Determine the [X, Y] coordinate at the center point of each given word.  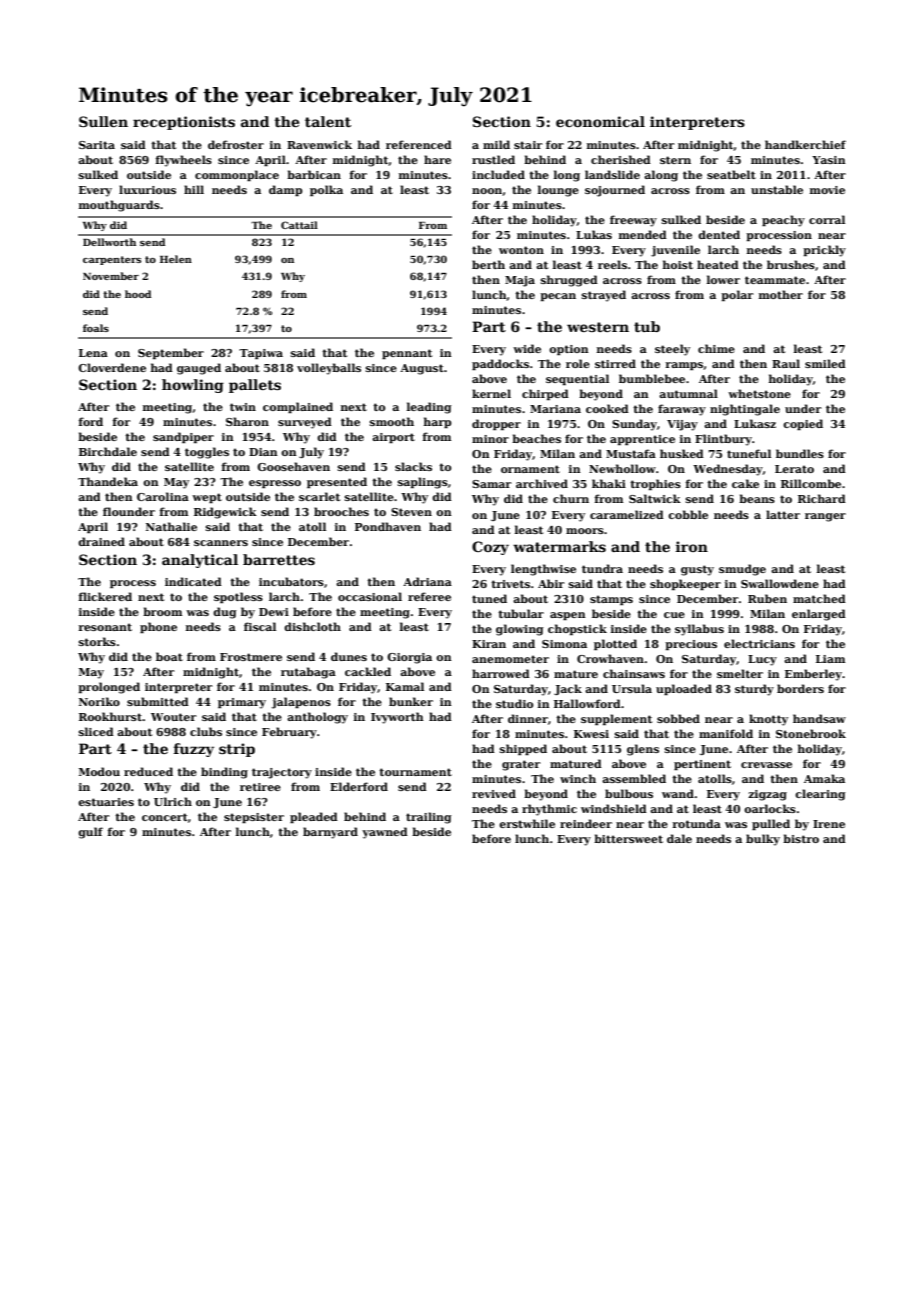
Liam [830, 659]
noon [487, 191]
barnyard [330, 833]
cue [674, 615]
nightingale [745, 410]
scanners [221, 543]
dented [719, 234]
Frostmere [251, 657]
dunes [349, 656]
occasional [370, 596]
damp [285, 190]
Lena [93, 353]
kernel [491, 393]
